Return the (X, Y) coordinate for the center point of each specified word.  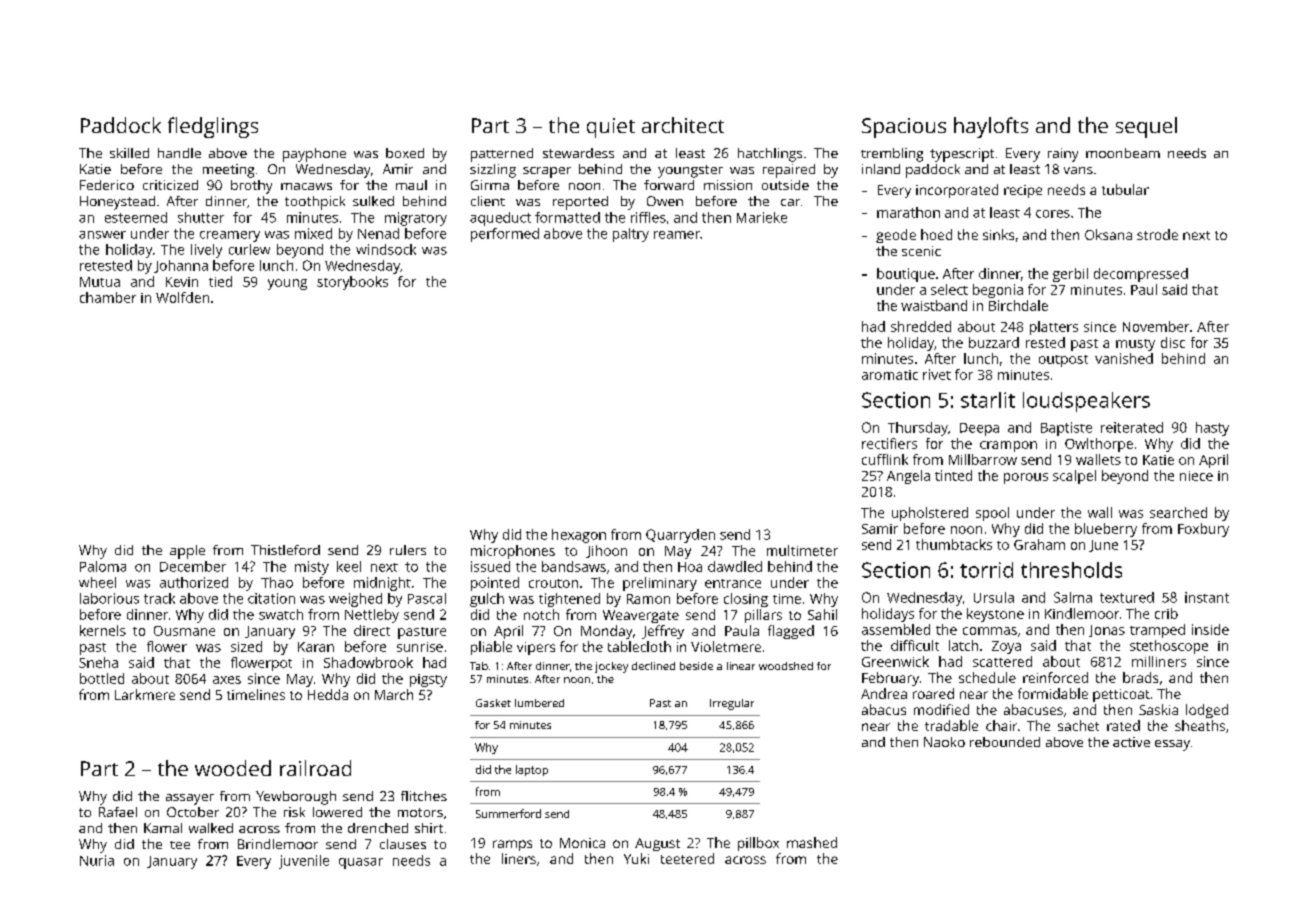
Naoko (944, 742)
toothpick (315, 203)
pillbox (758, 844)
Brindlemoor (278, 844)
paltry (631, 235)
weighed (355, 600)
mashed (812, 842)
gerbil (1070, 275)
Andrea (884, 693)
